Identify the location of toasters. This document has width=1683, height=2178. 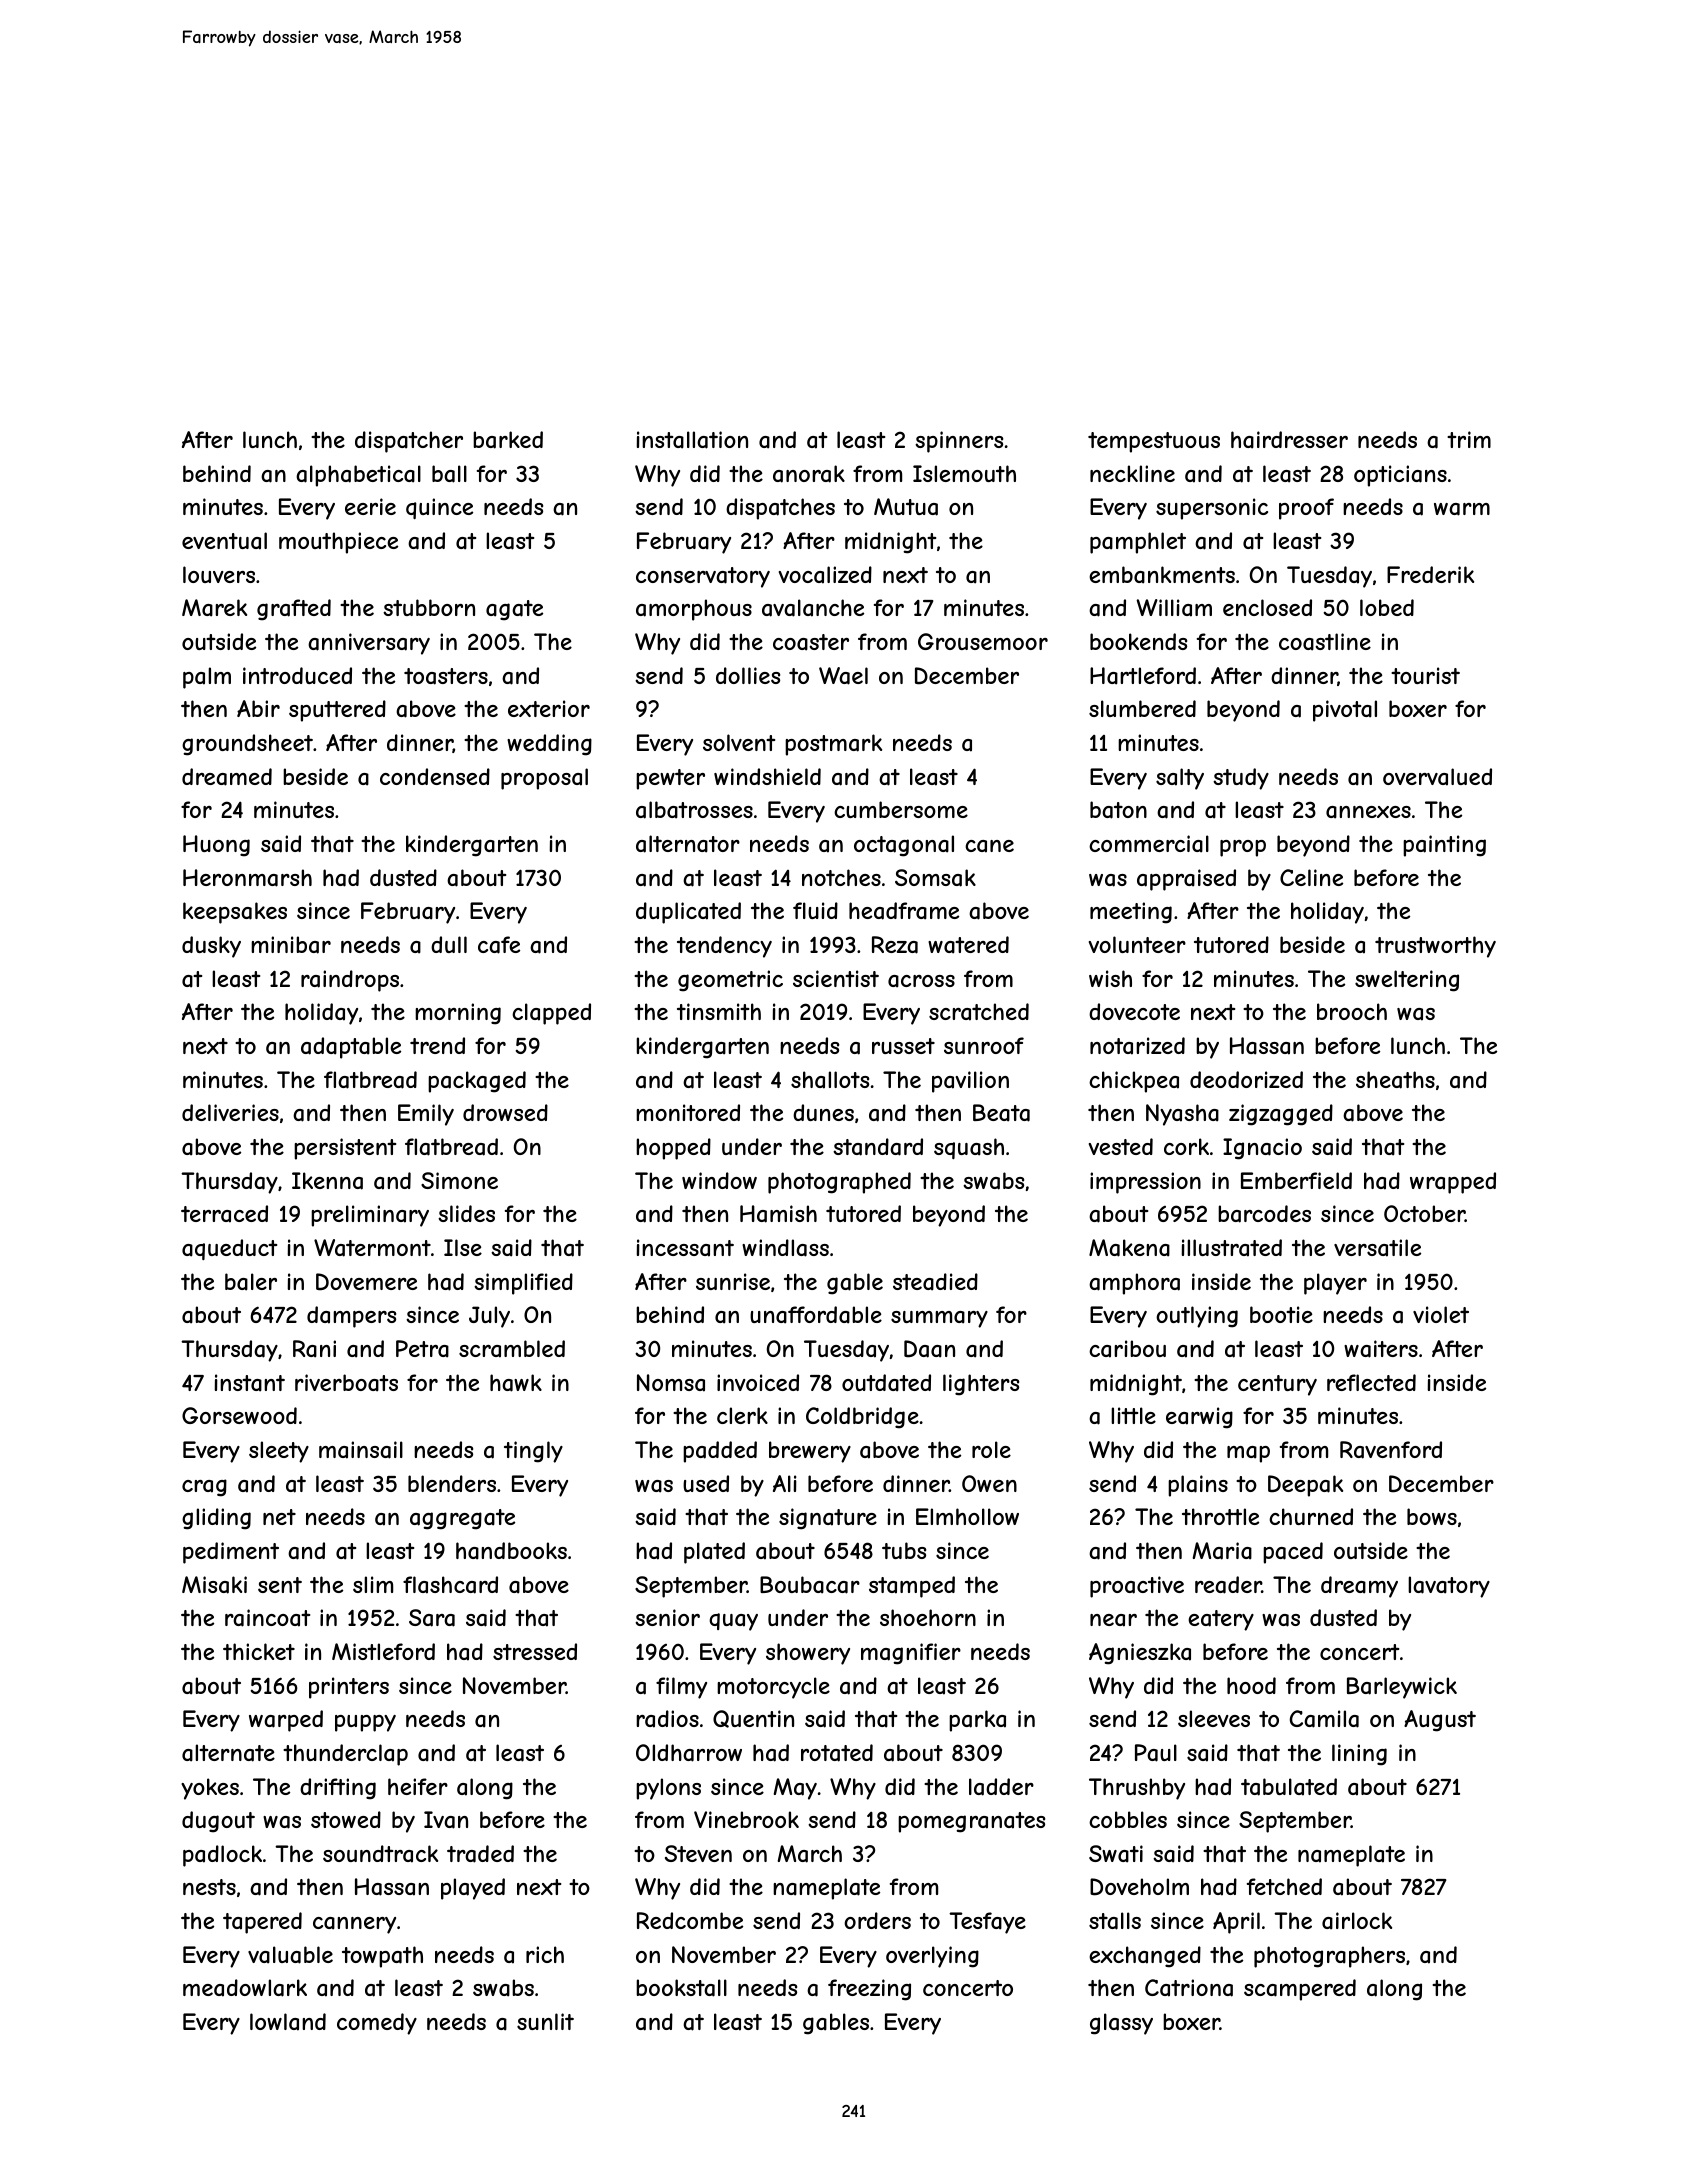
(446, 676).
